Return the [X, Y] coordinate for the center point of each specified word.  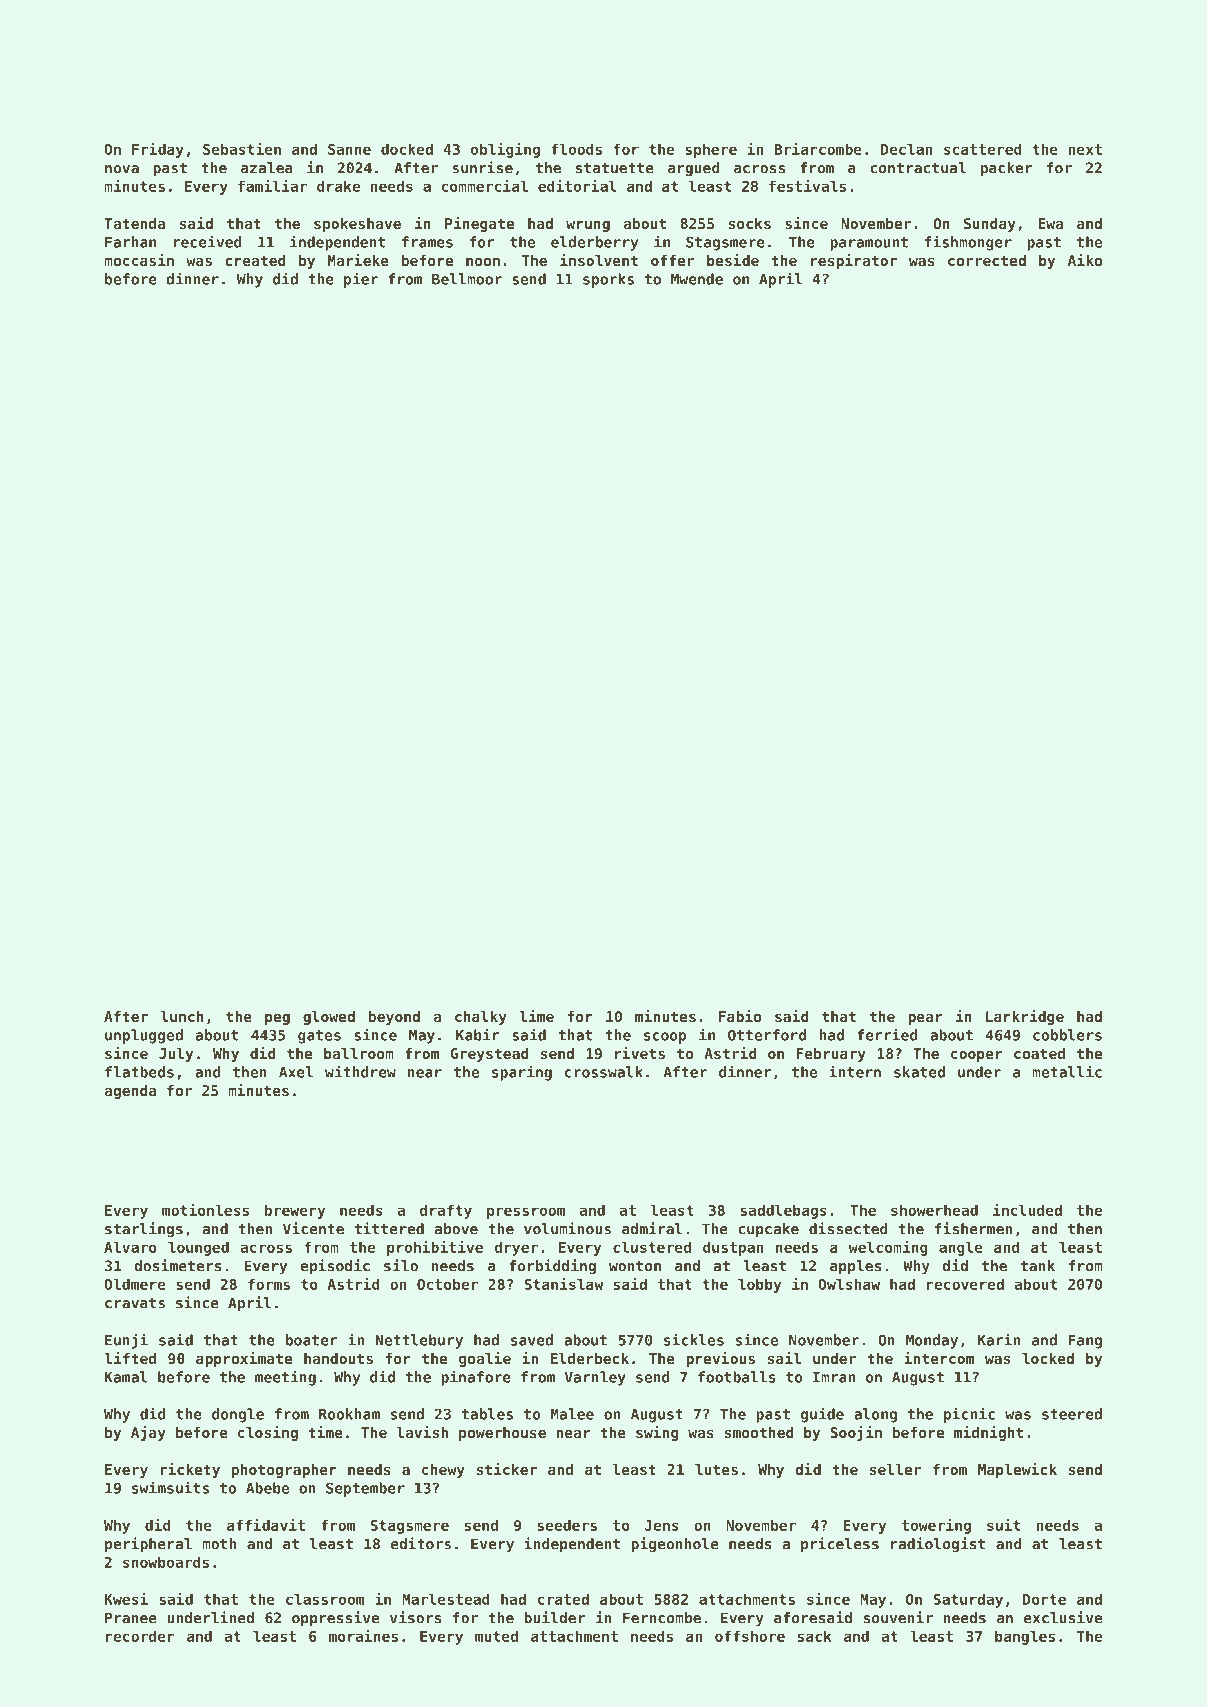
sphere [711, 150]
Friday [158, 150]
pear [925, 1019]
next [1085, 149]
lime [536, 1016]
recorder [140, 1636]
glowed [329, 1018]
